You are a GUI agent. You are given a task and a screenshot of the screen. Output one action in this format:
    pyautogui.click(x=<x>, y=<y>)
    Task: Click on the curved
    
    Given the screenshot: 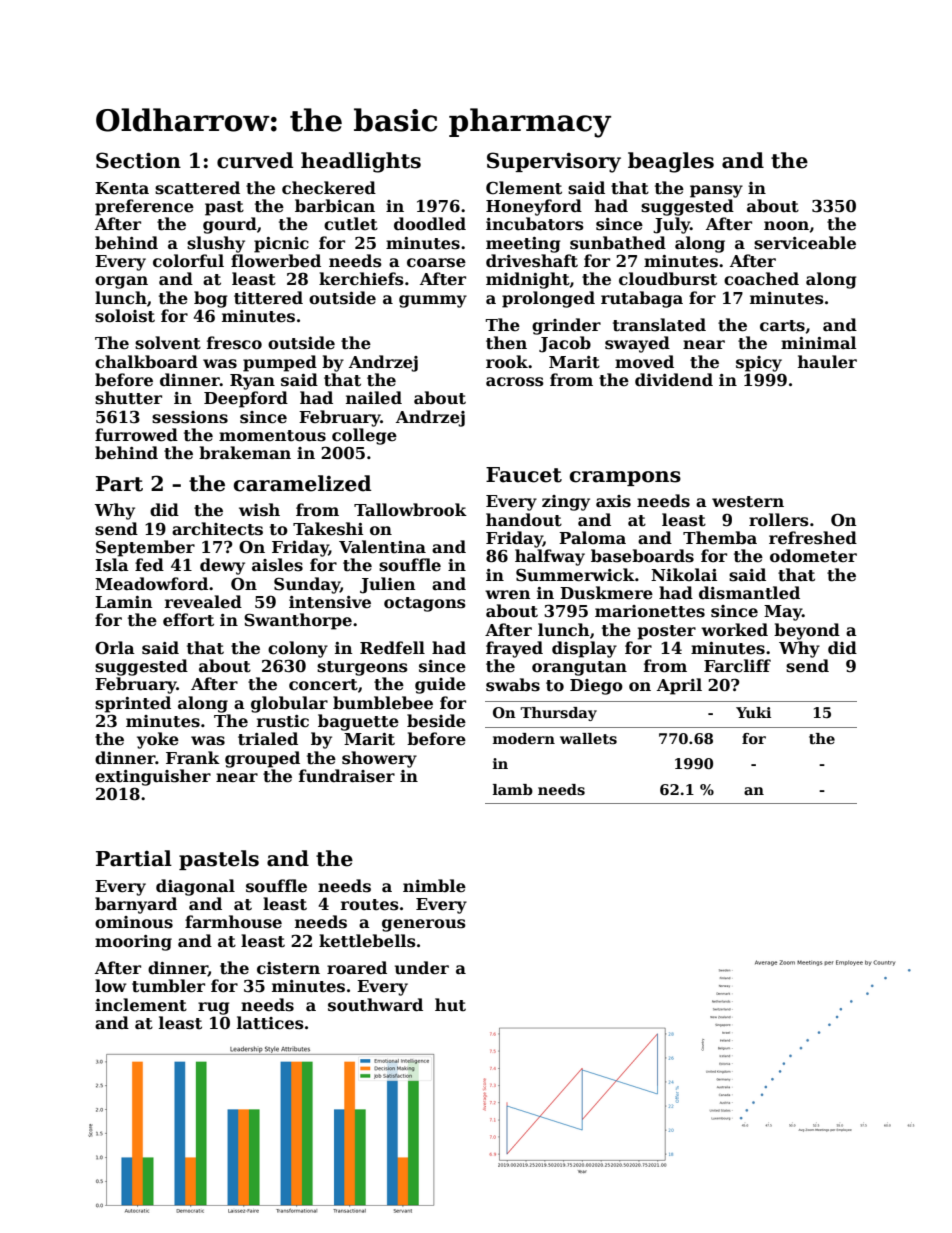 What is the action you would take?
    pyautogui.click(x=255, y=160)
